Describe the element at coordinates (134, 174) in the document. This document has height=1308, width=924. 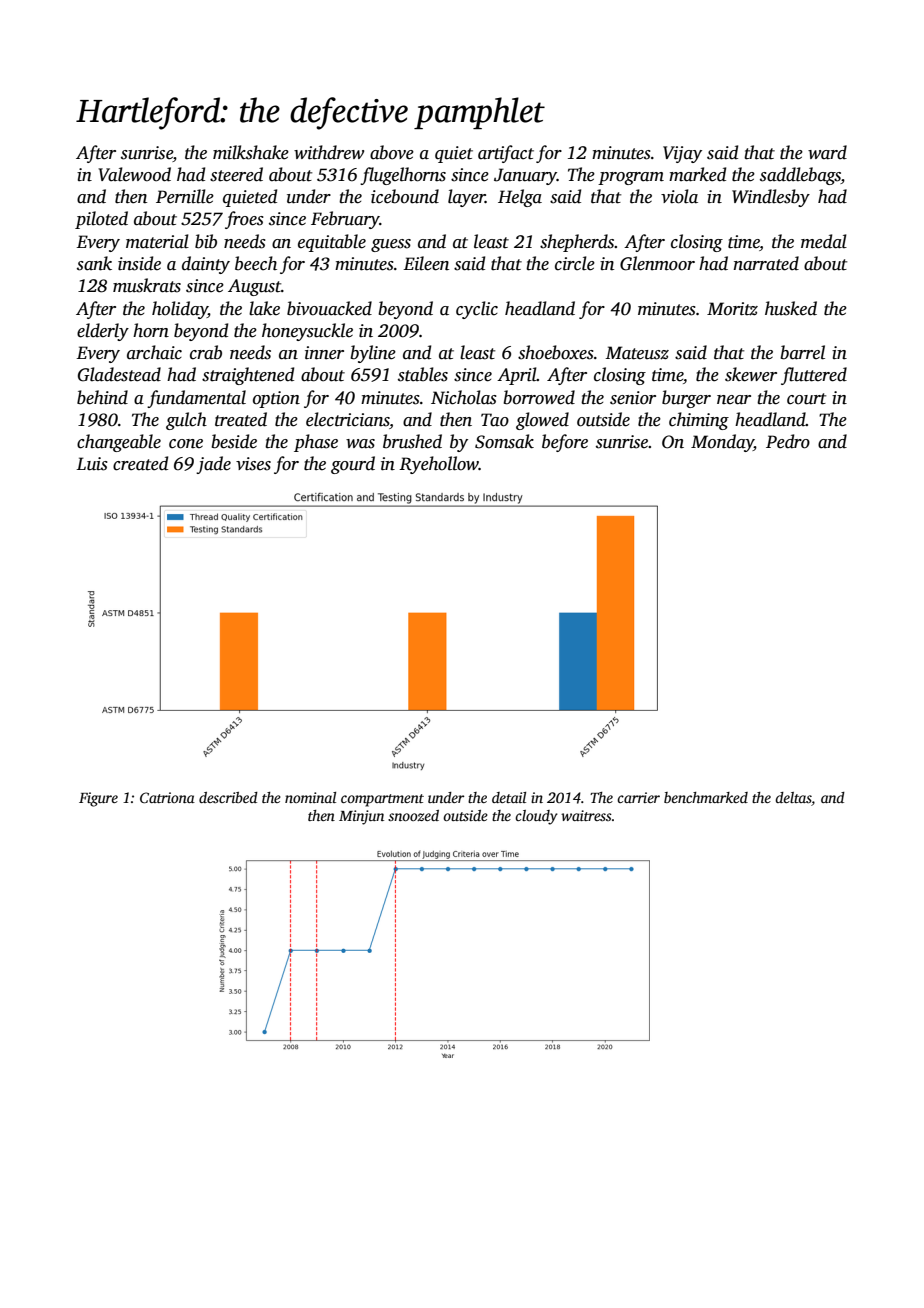
I see `Valewood` at that location.
